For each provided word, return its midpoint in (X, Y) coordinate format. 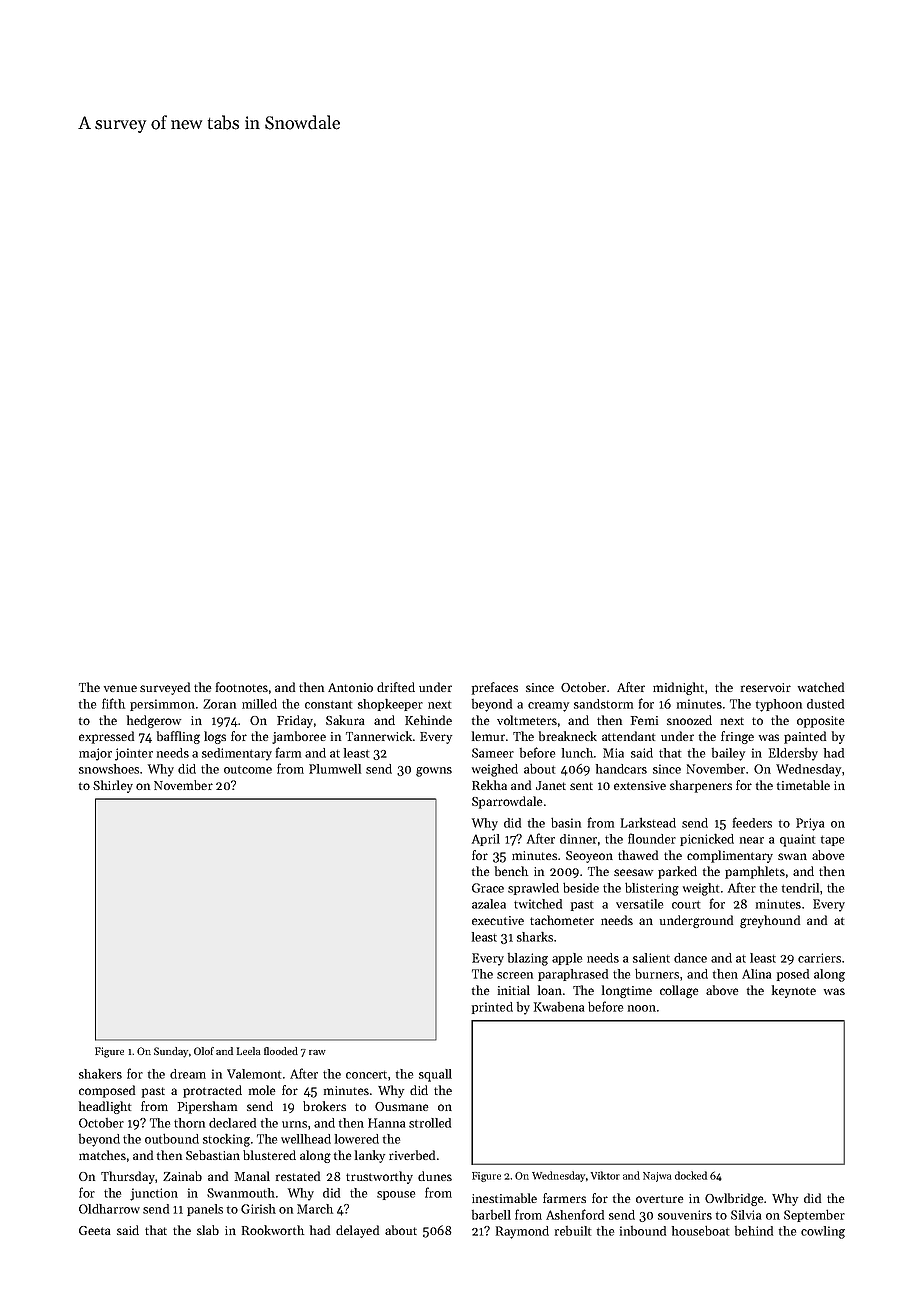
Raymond (522, 1232)
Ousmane (402, 1106)
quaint (797, 840)
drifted (396, 687)
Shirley (113, 786)
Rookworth (273, 1230)
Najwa (657, 1177)
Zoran (219, 704)
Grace (488, 888)
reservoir (766, 687)
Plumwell (335, 769)
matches (102, 1155)
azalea (489, 904)
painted (805, 737)
